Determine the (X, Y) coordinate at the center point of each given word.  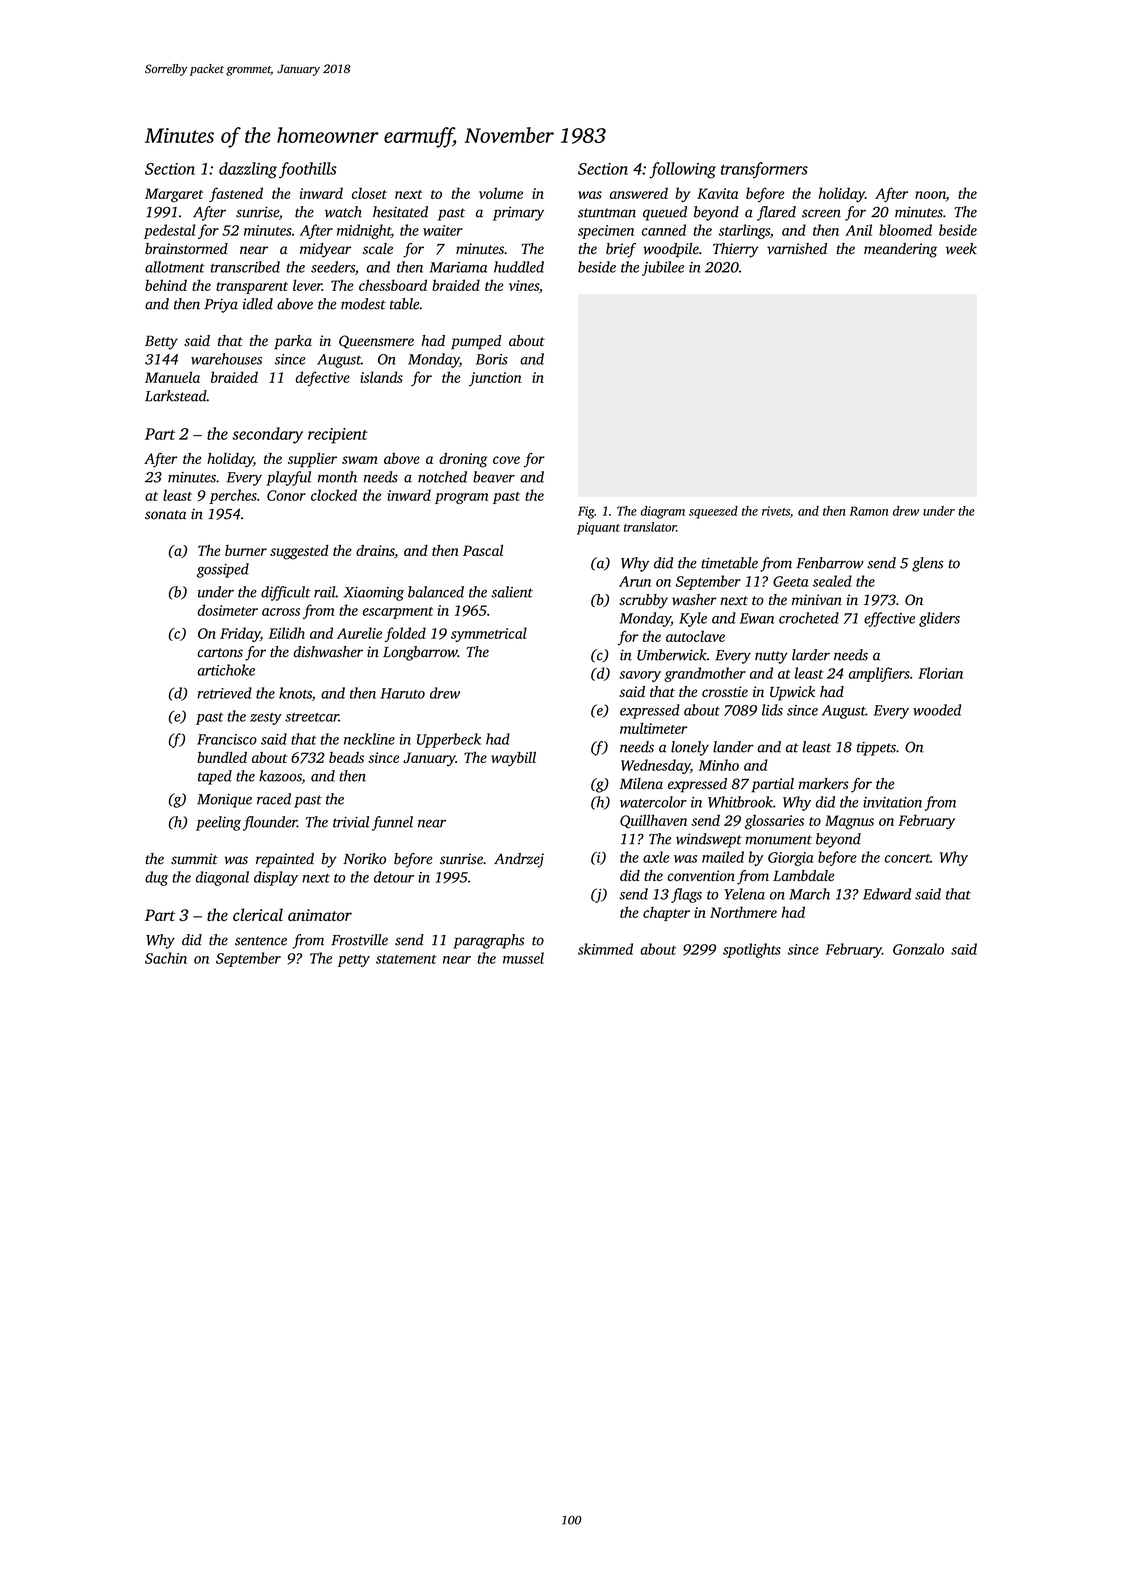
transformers (764, 170)
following (682, 170)
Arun (635, 581)
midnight (364, 231)
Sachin (166, 958)
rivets (776, 511)
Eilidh (287, 633)
